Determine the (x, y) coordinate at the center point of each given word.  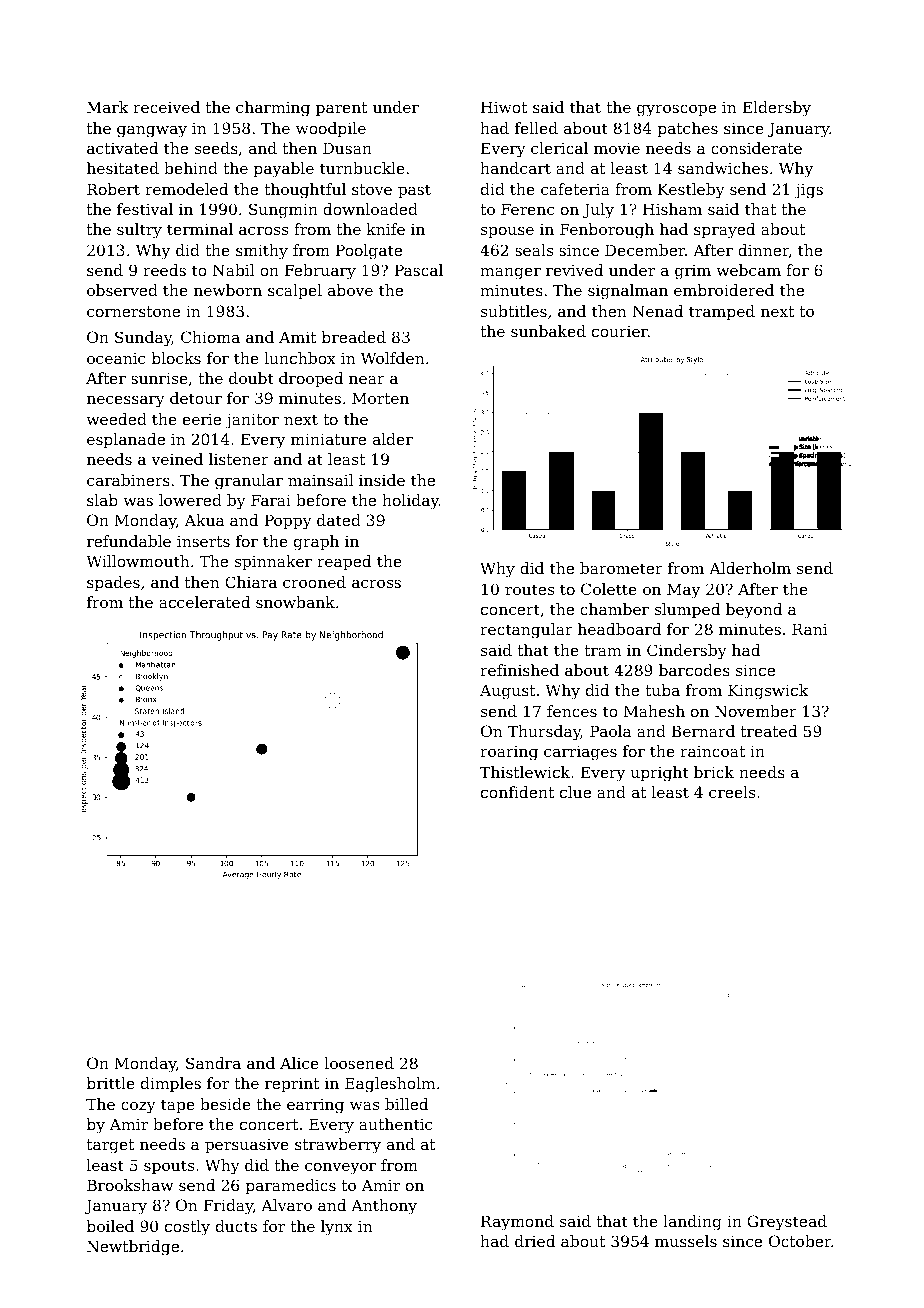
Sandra (213, 1063)
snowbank (295, 602)
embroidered (724, 290)
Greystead (787, 1223)
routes (529, 589)
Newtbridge (133, 1248)
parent (342, 109)
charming (273, 109)
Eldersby (776, 109)
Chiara (251, 582)
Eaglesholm (390, 1085)
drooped (311, 379)
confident (517, 792)
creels (732, 792)
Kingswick (768, 692)
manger (510, 273)
